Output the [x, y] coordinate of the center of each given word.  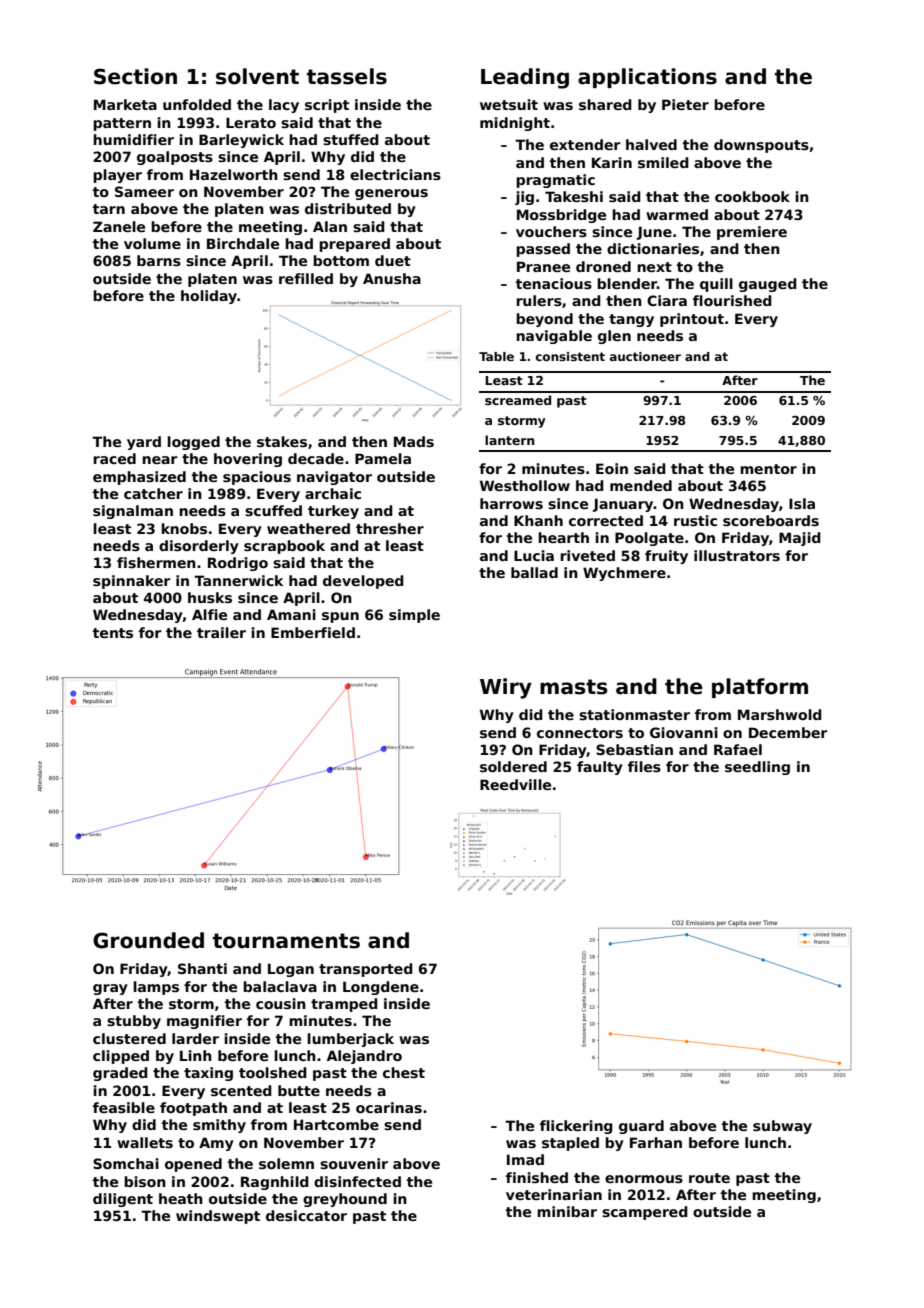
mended [641, 485]
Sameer [144, 191]
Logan [291, 970]
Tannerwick [238, 580]
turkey [333, 512]
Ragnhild [275, 1183]
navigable [554, 337]
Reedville [515, 784]
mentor [768, 469]
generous [391, 194]
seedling [757, 768]
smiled [663, 162]
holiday [209, 297]
